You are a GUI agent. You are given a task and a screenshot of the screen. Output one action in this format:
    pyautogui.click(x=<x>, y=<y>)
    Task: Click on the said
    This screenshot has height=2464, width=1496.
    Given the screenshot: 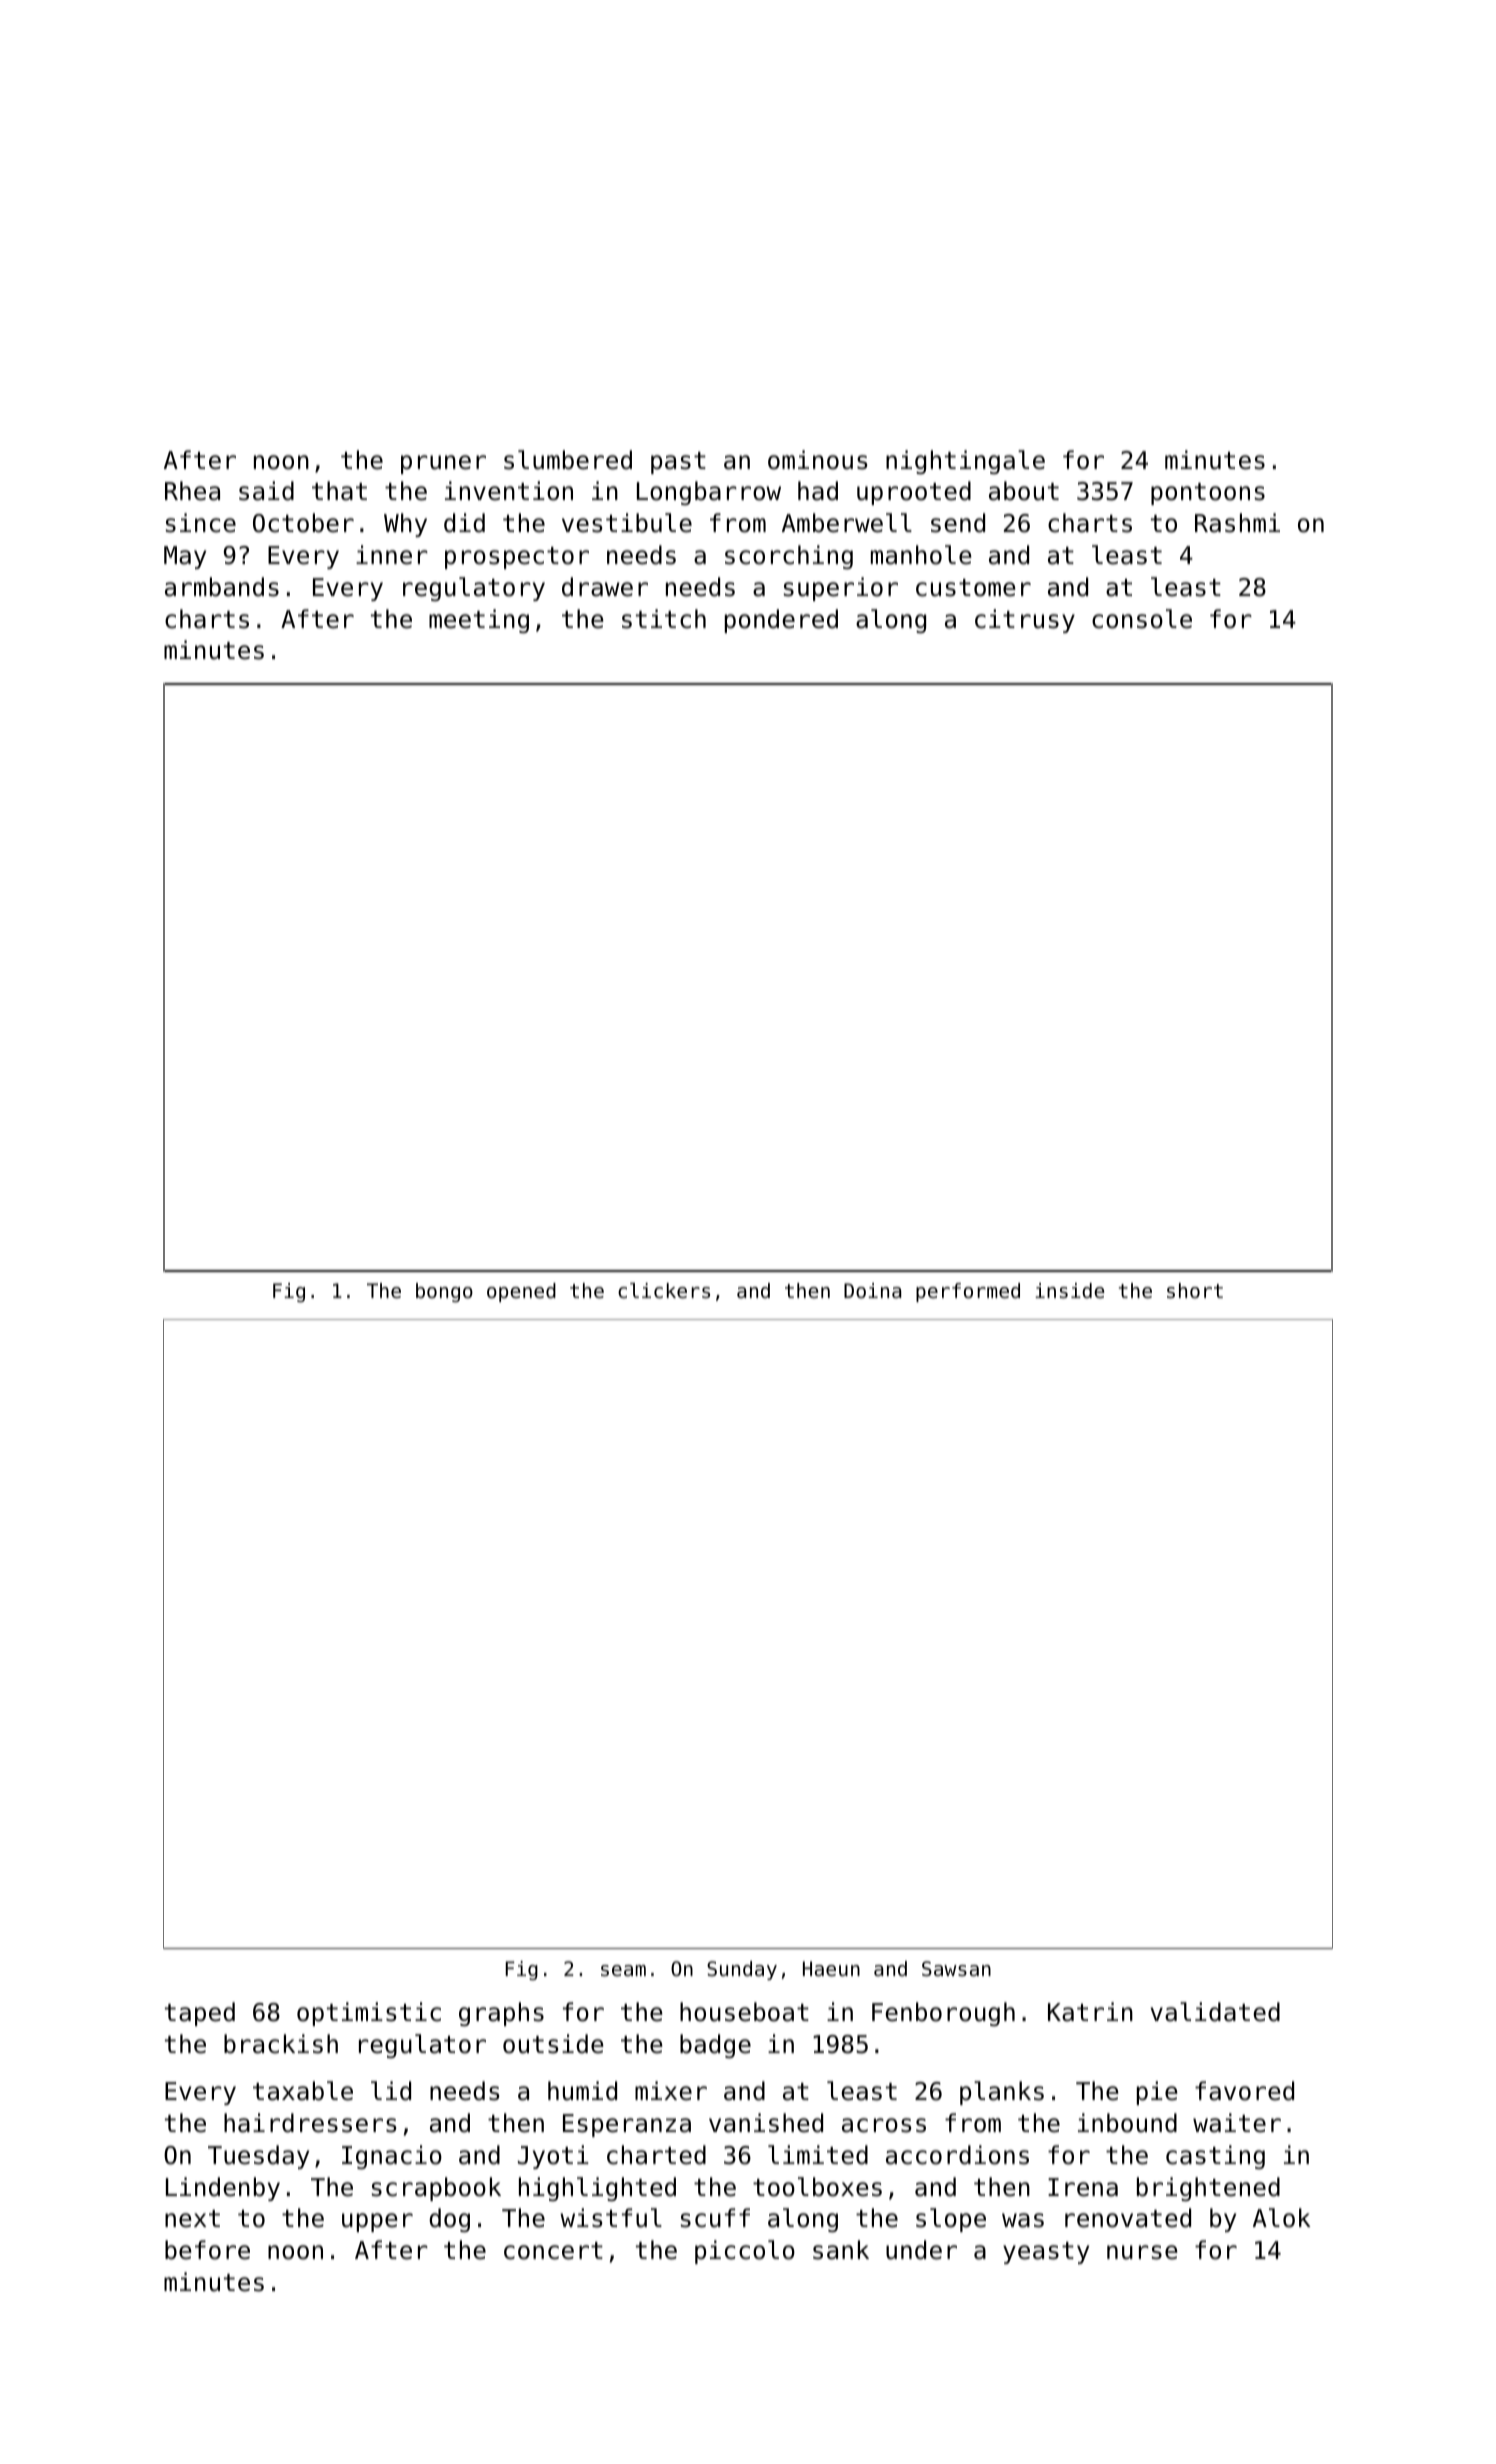 What is the action you would take?
    pyautogui.click(x=266, y=491)
